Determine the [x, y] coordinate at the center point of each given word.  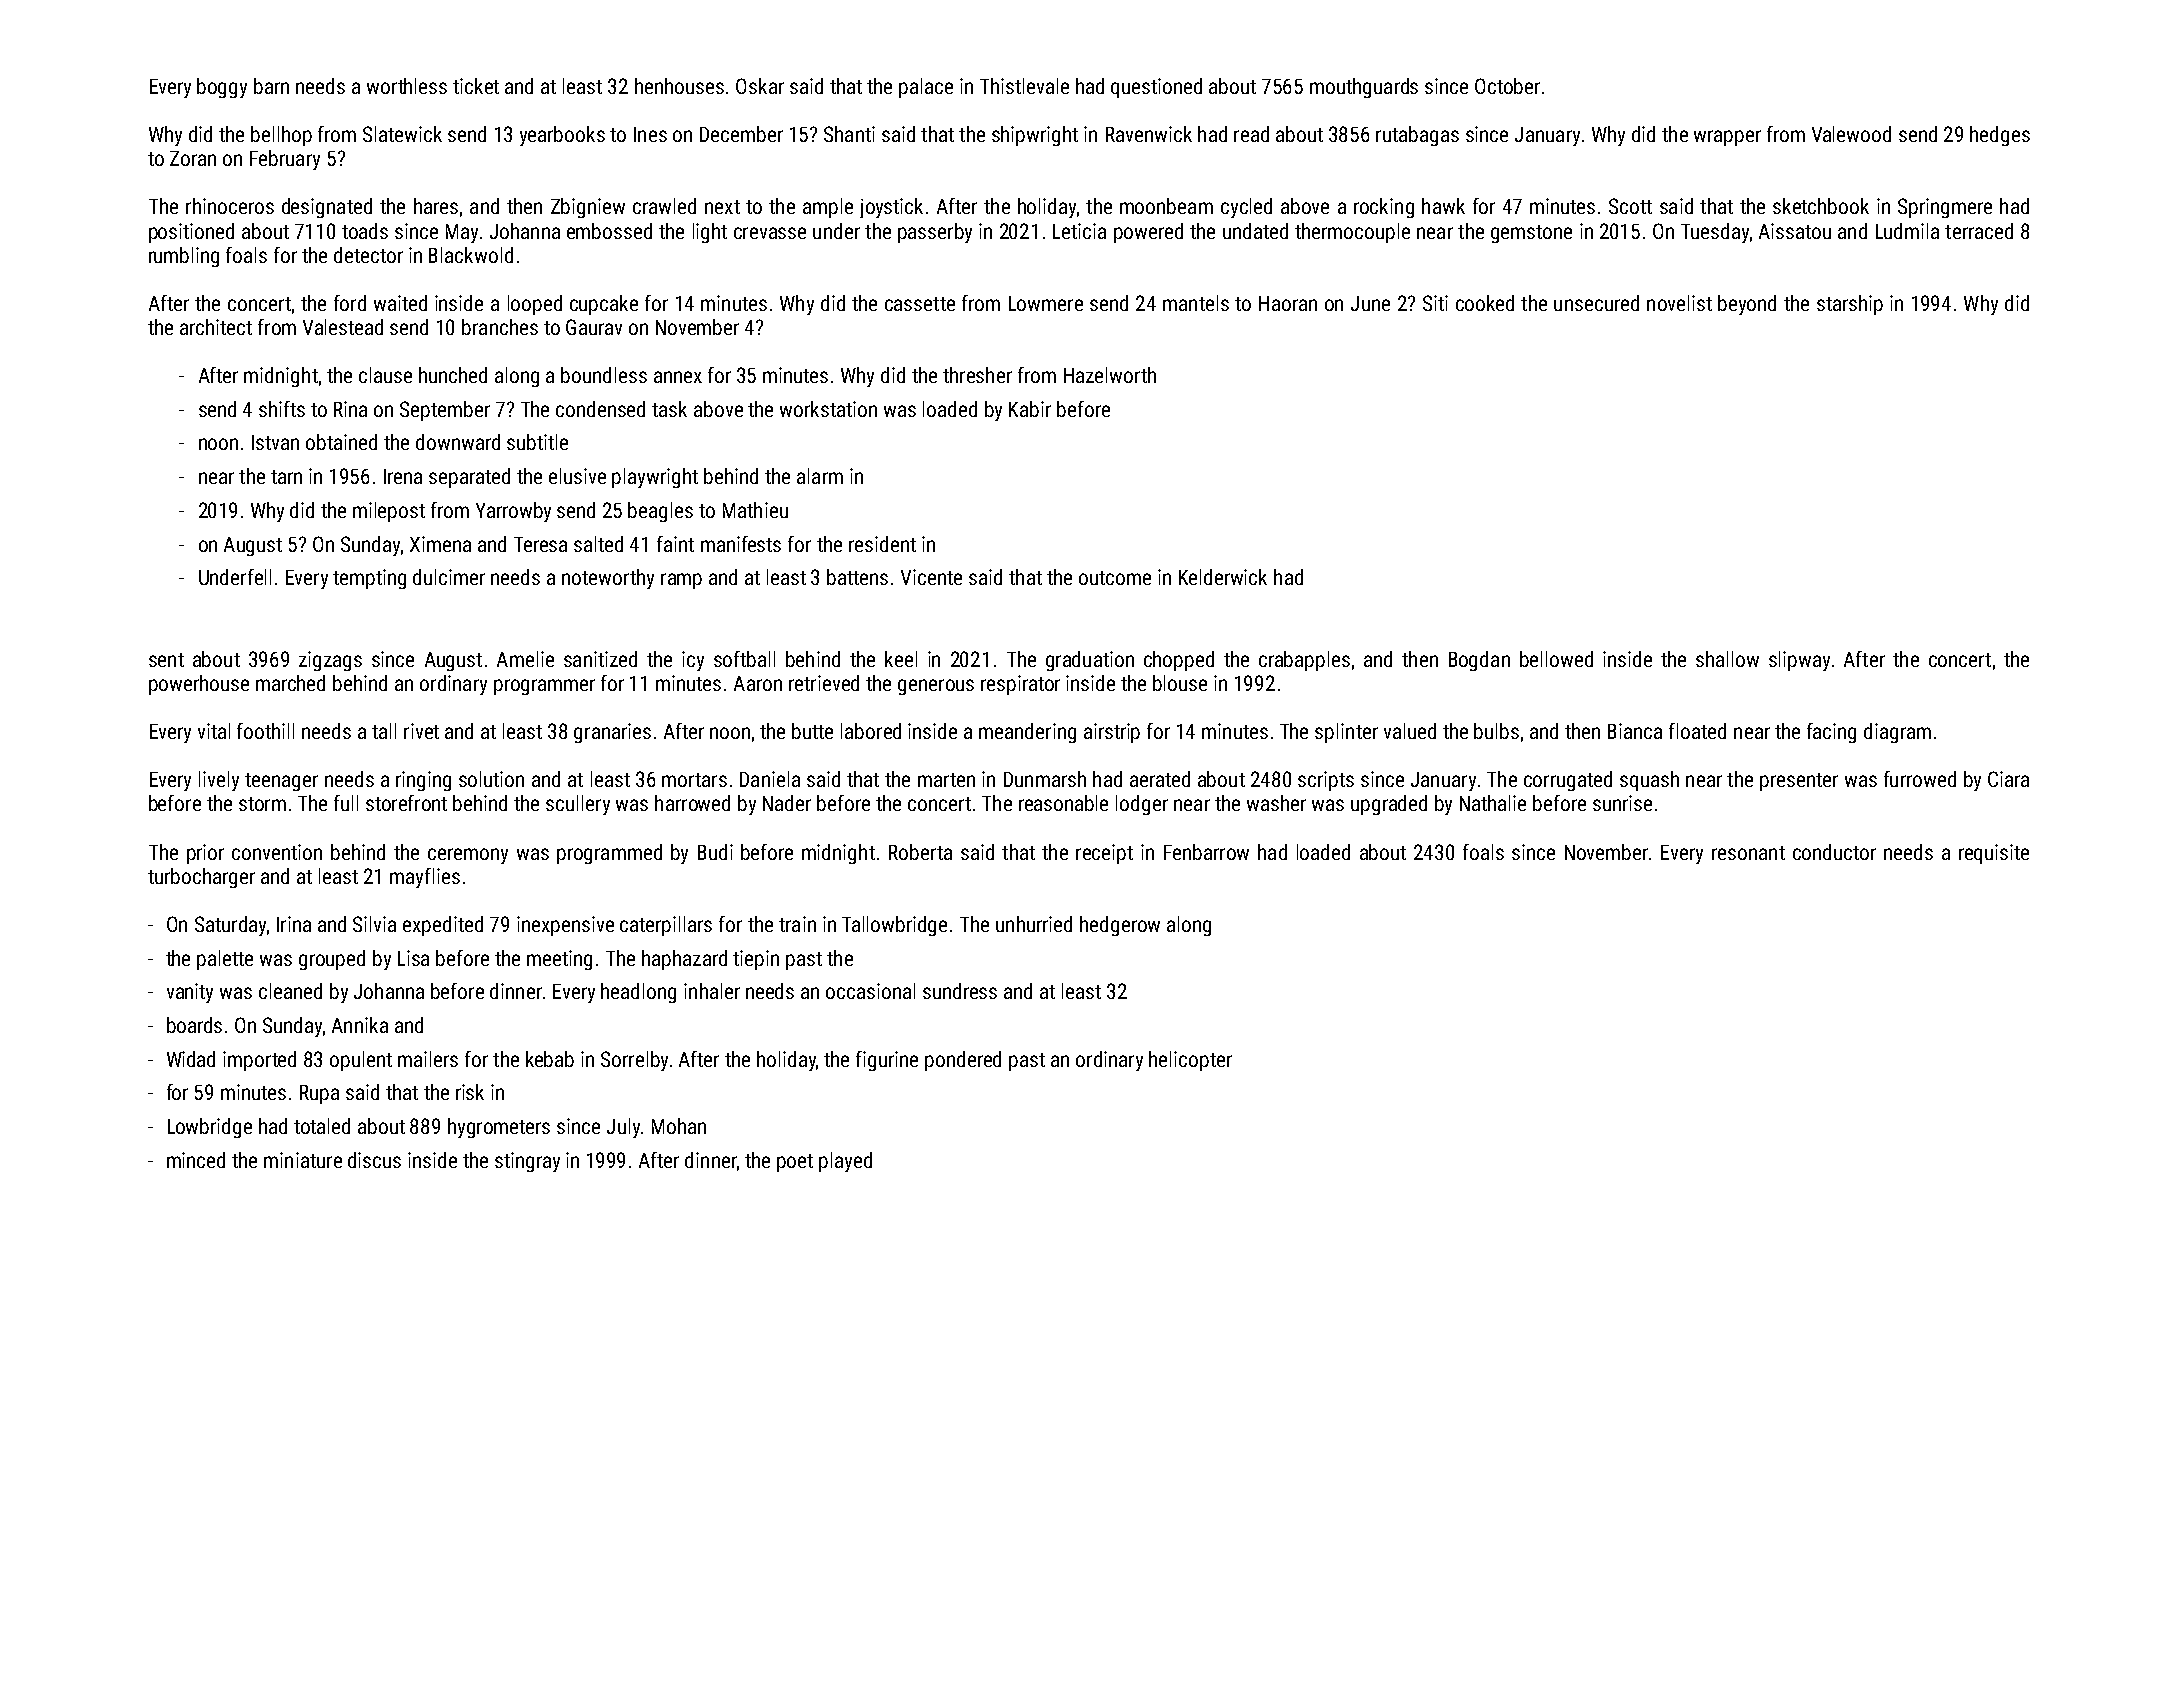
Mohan [679, 1126]
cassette [920, 304]
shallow [1727, 659]
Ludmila [1907, 231]
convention [277, 852]
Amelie [525, 659]
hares [436, 206]
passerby [935, 233]
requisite [1994, 854]
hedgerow [1120, 926]
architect [216, 327]
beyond [1747, 305]
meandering [1027, 733]
